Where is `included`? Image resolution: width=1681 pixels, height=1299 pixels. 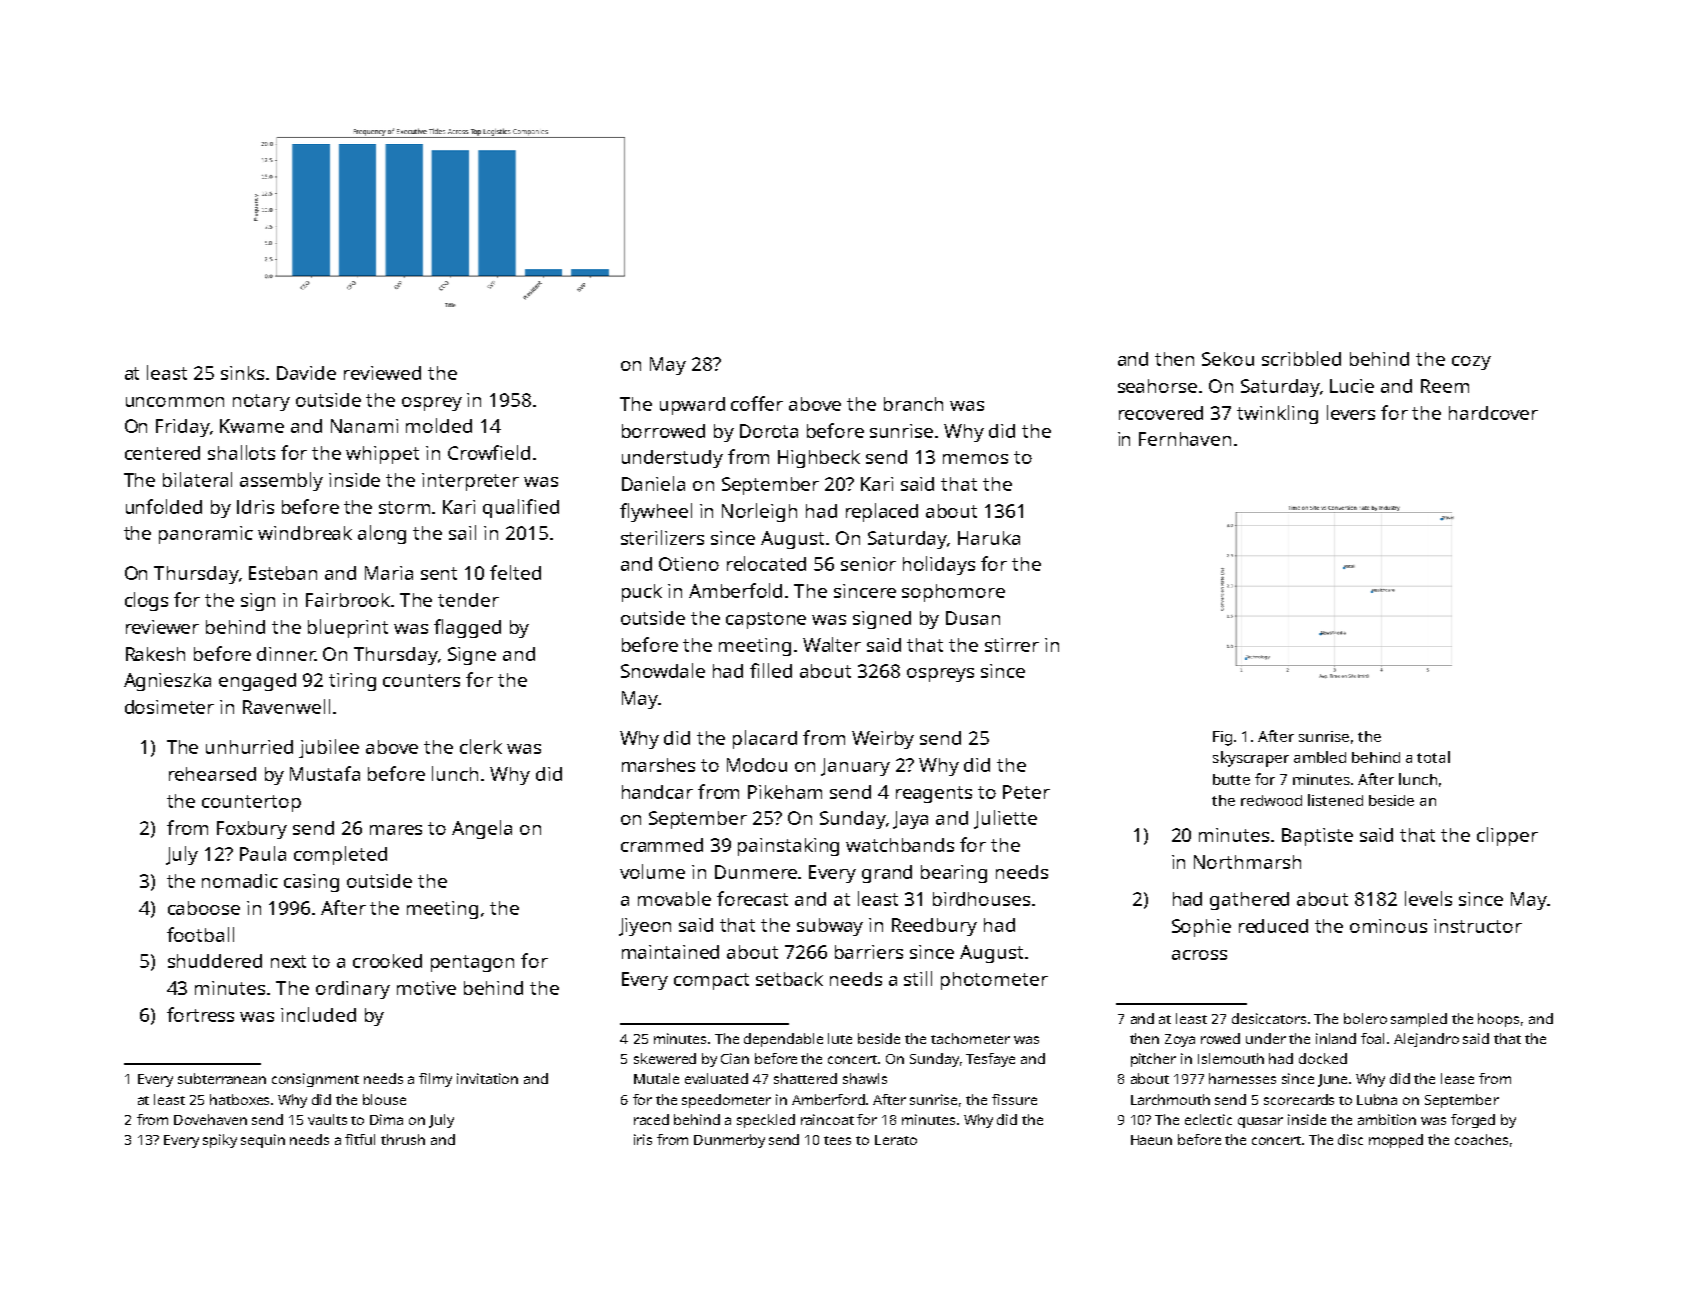 included is located at coordinates (318, 1014).
